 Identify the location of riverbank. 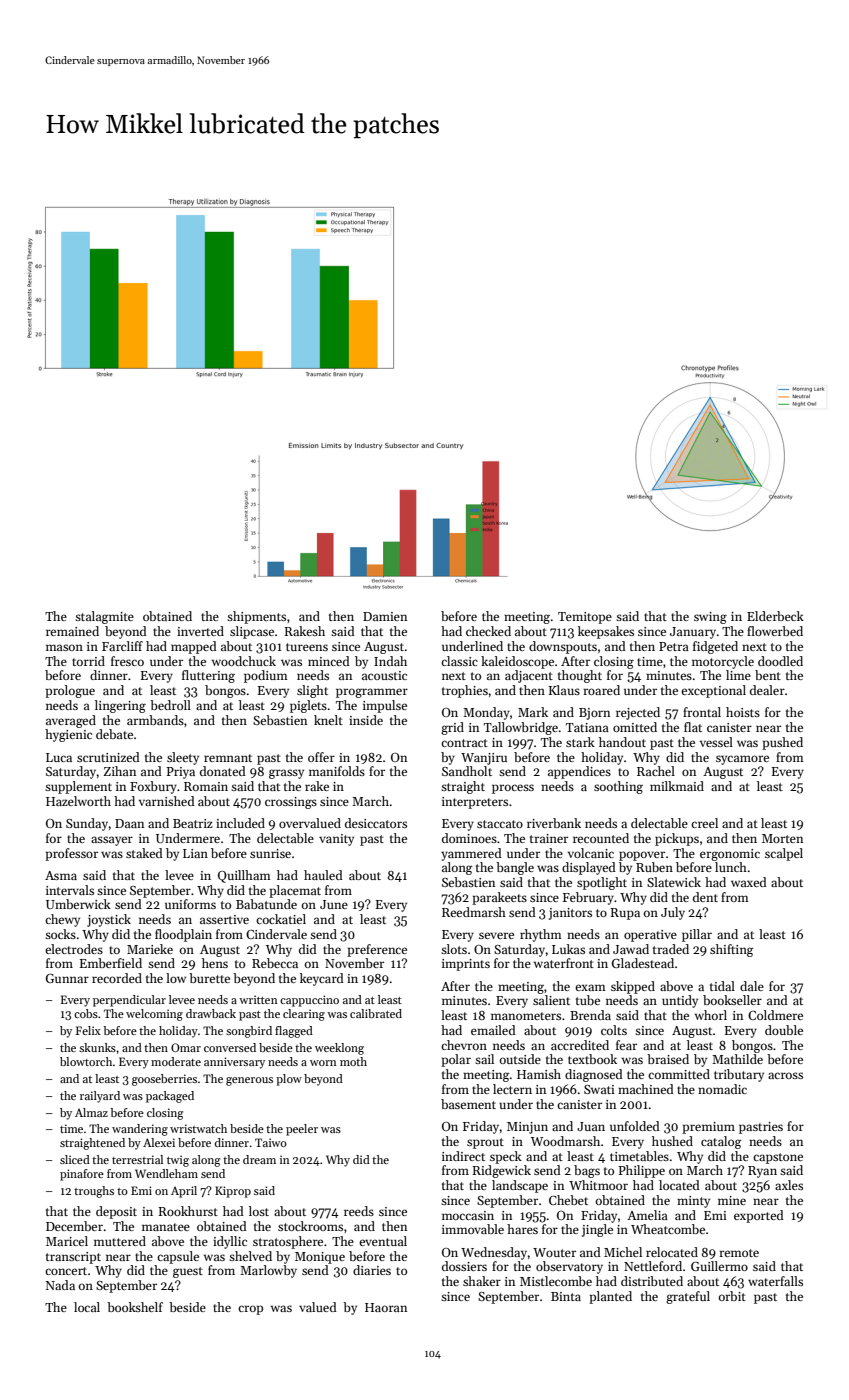
(554, 823).
